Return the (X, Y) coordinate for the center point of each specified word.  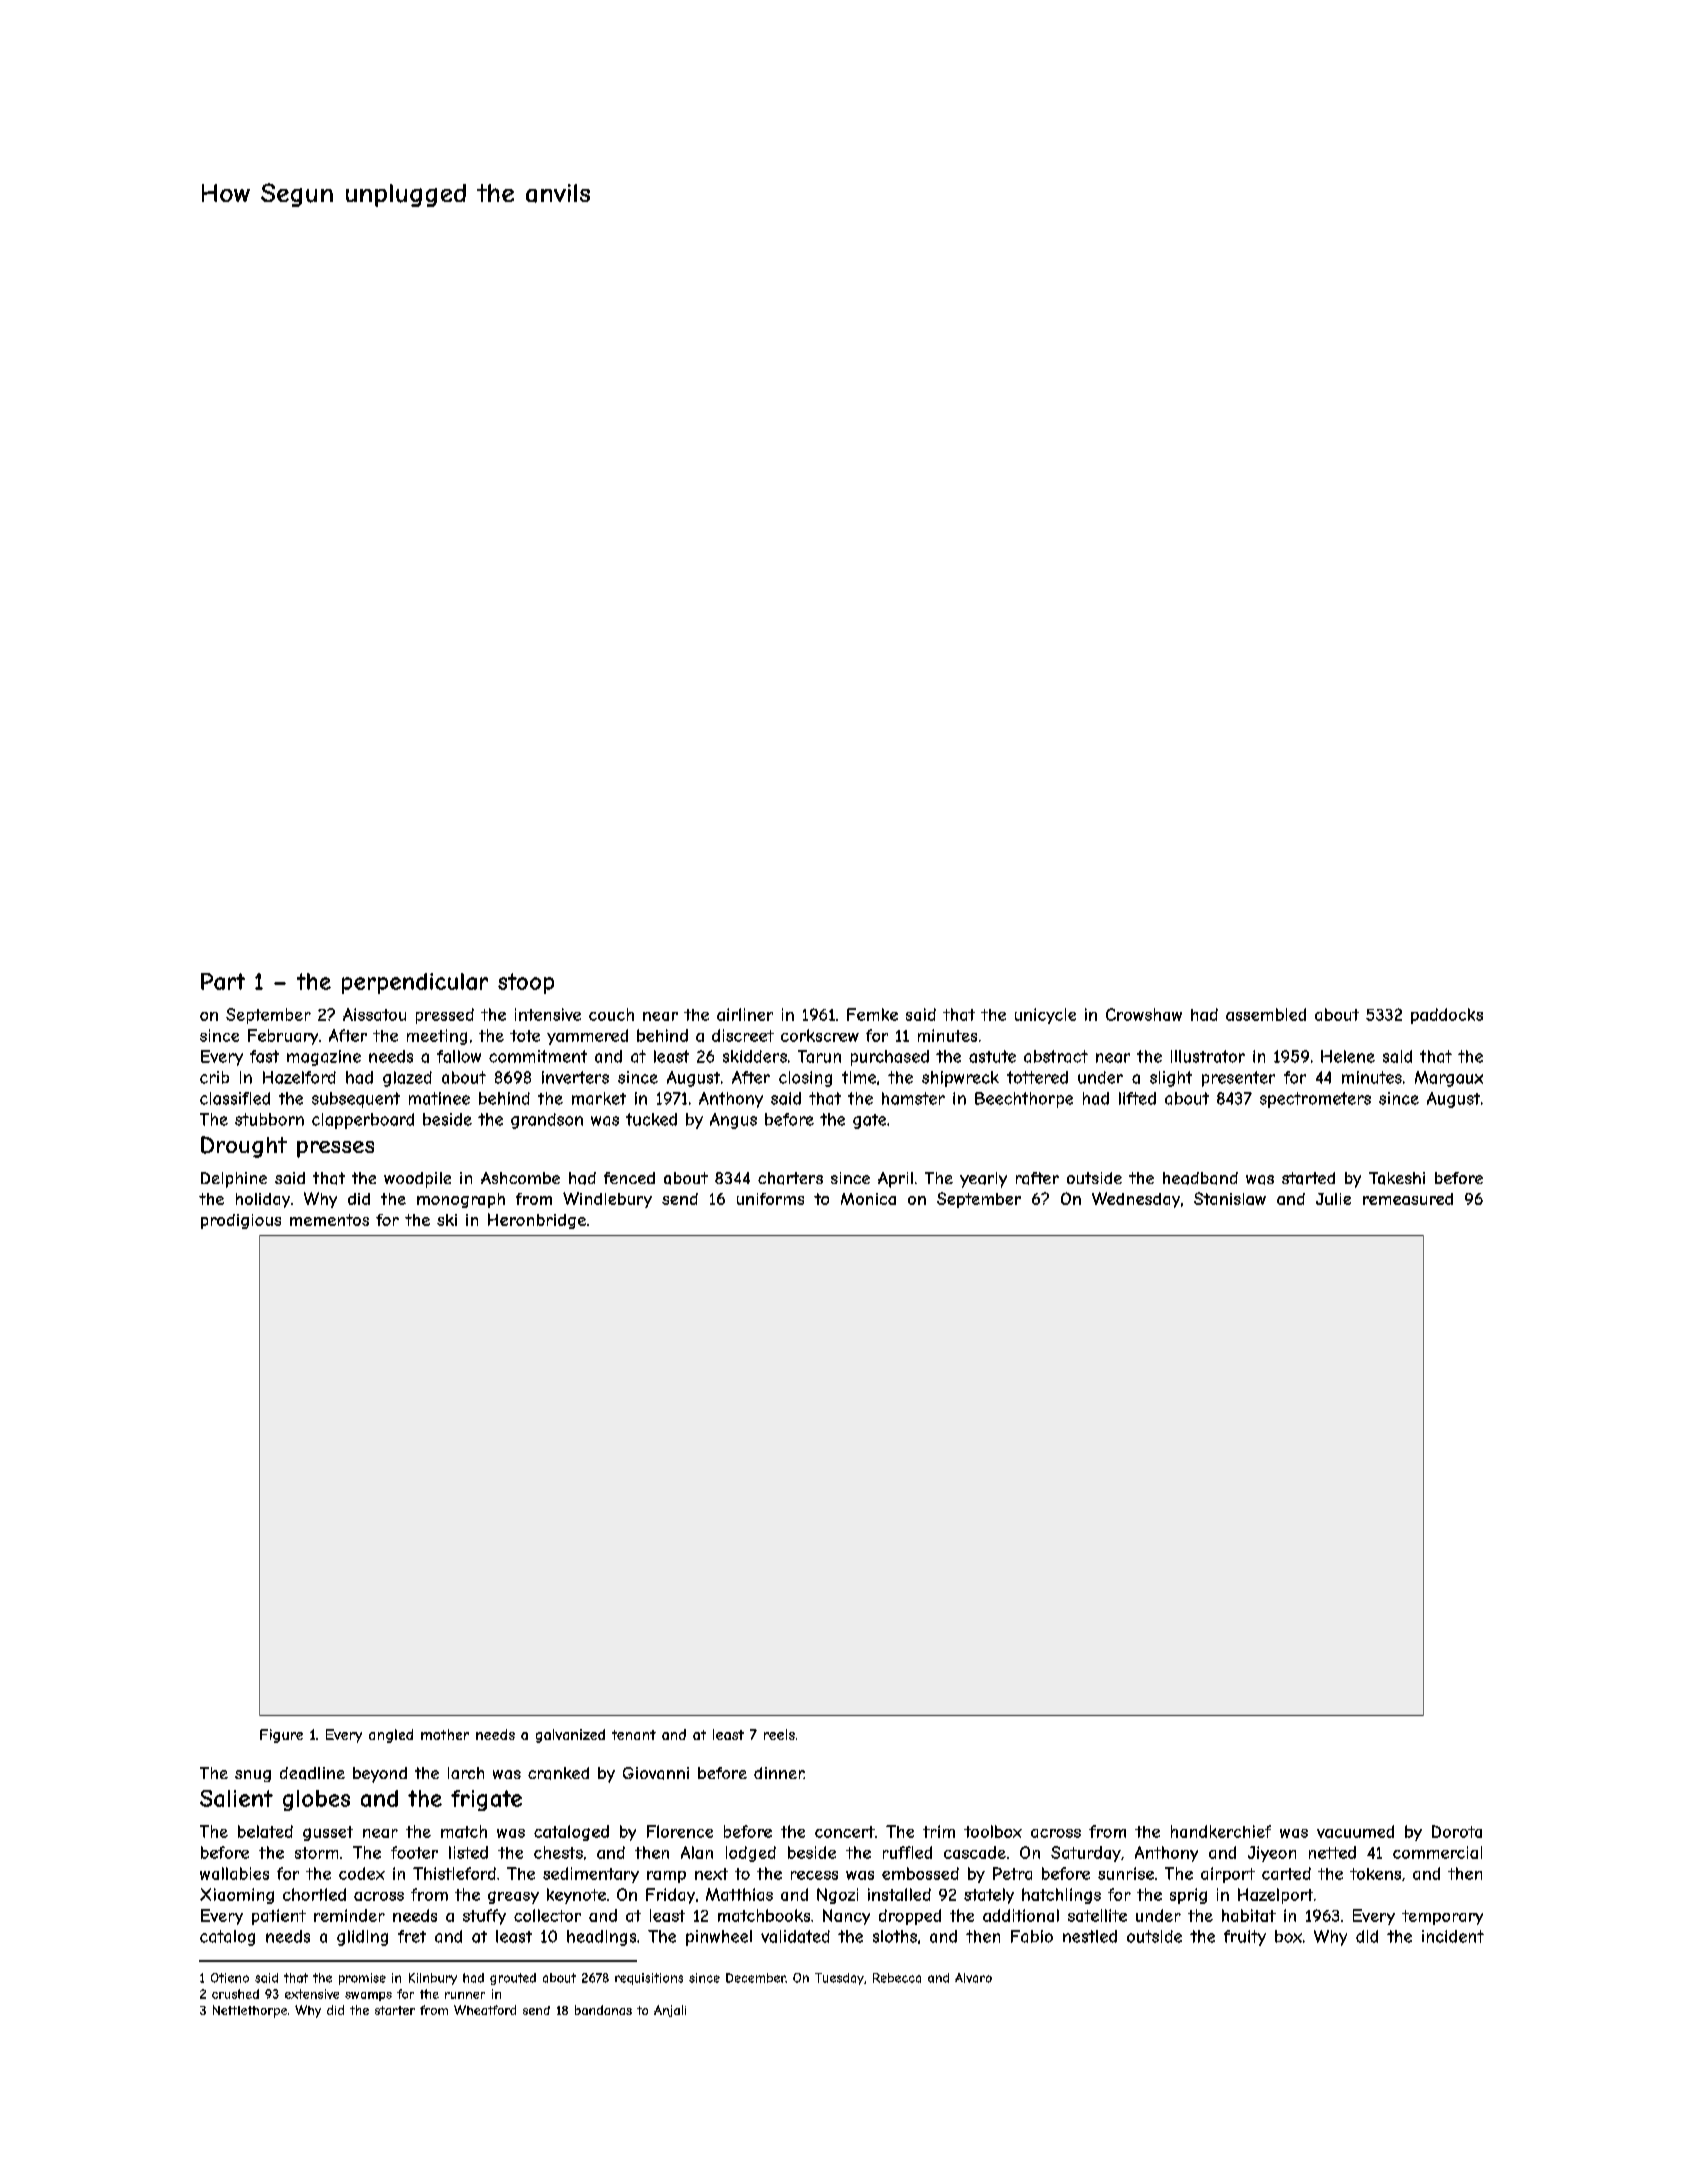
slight (1171, 1079)
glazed (407, 1079)
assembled (1266, 1014)
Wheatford (485, 2010)
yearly (983, 1180)
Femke (872, 1014)
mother (445, 1734)
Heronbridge (537, 1221)
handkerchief (1221, 1831)
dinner (779, 1773)
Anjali (670, 2011)
